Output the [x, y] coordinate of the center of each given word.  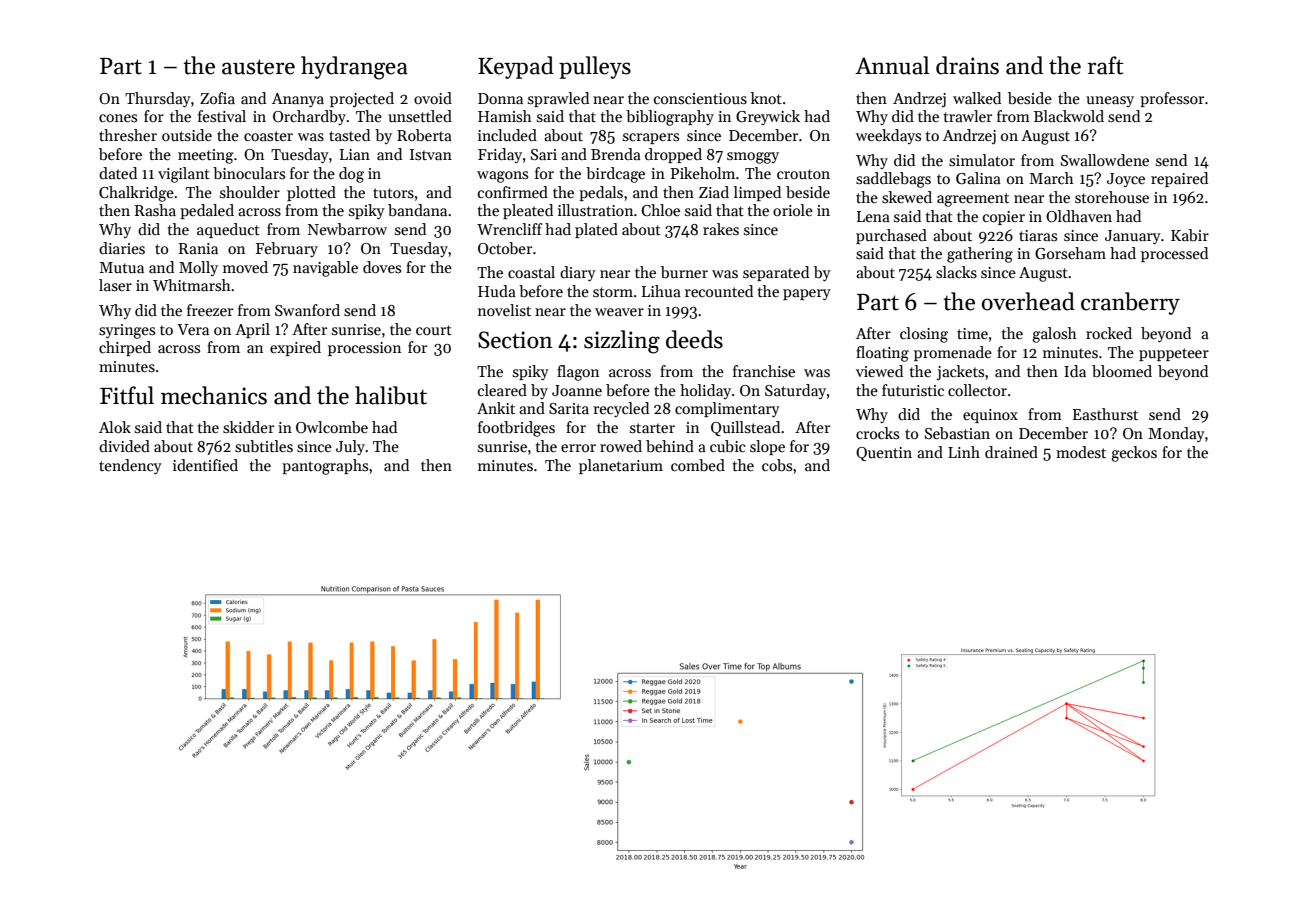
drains [967, 65]
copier [1004, 218]
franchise [764, 371]
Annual [892, 65]
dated [118, 173]
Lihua [661, 291]
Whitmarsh [192, 285]
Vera [193, 329]
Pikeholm [703, 173]
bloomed [1122, 371]
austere [258, 67]
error [578, 448]
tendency [130, 466]
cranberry [1130, 303]
